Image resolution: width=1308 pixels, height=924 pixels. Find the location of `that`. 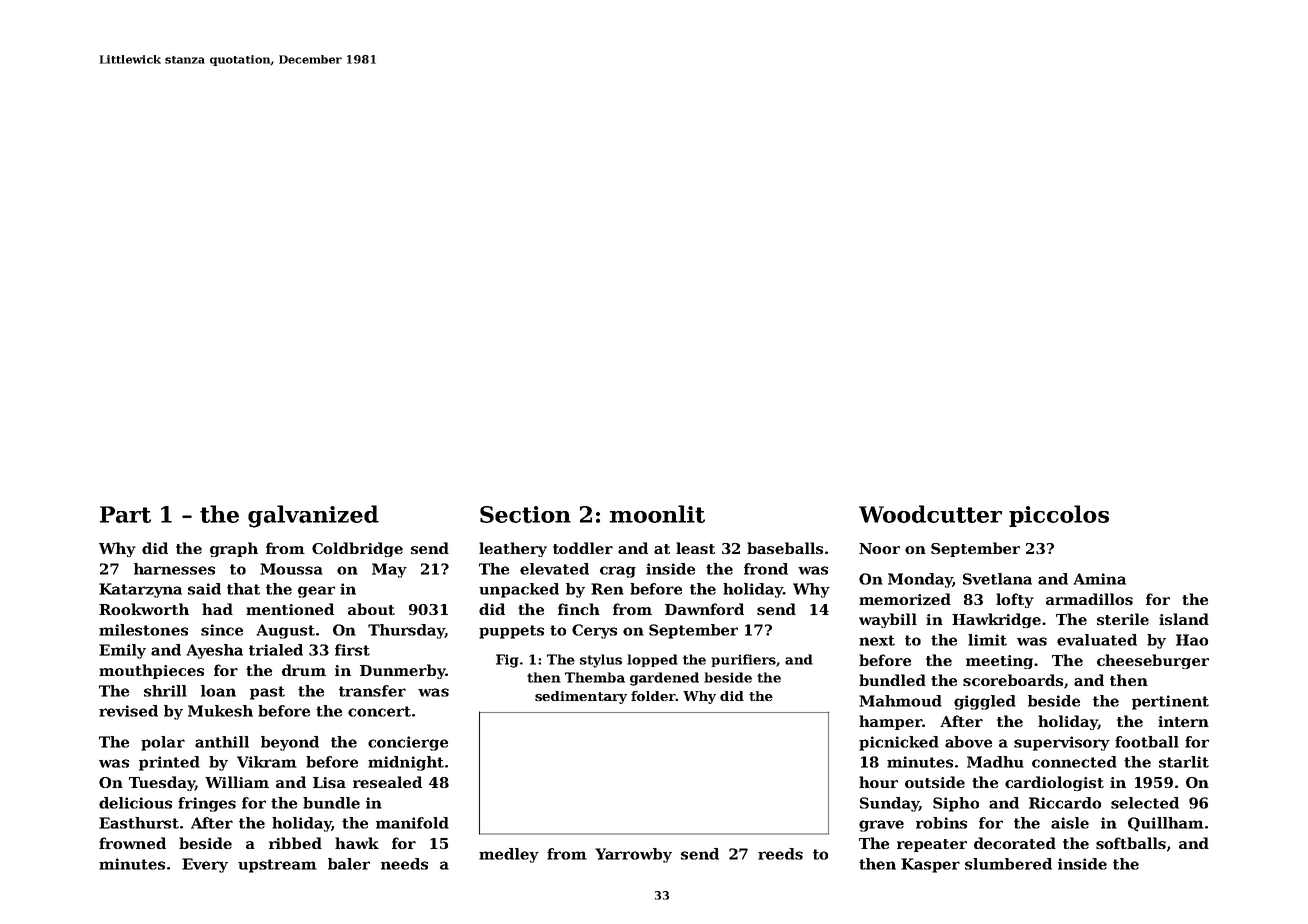

that is located at coordinates (243, 589).
